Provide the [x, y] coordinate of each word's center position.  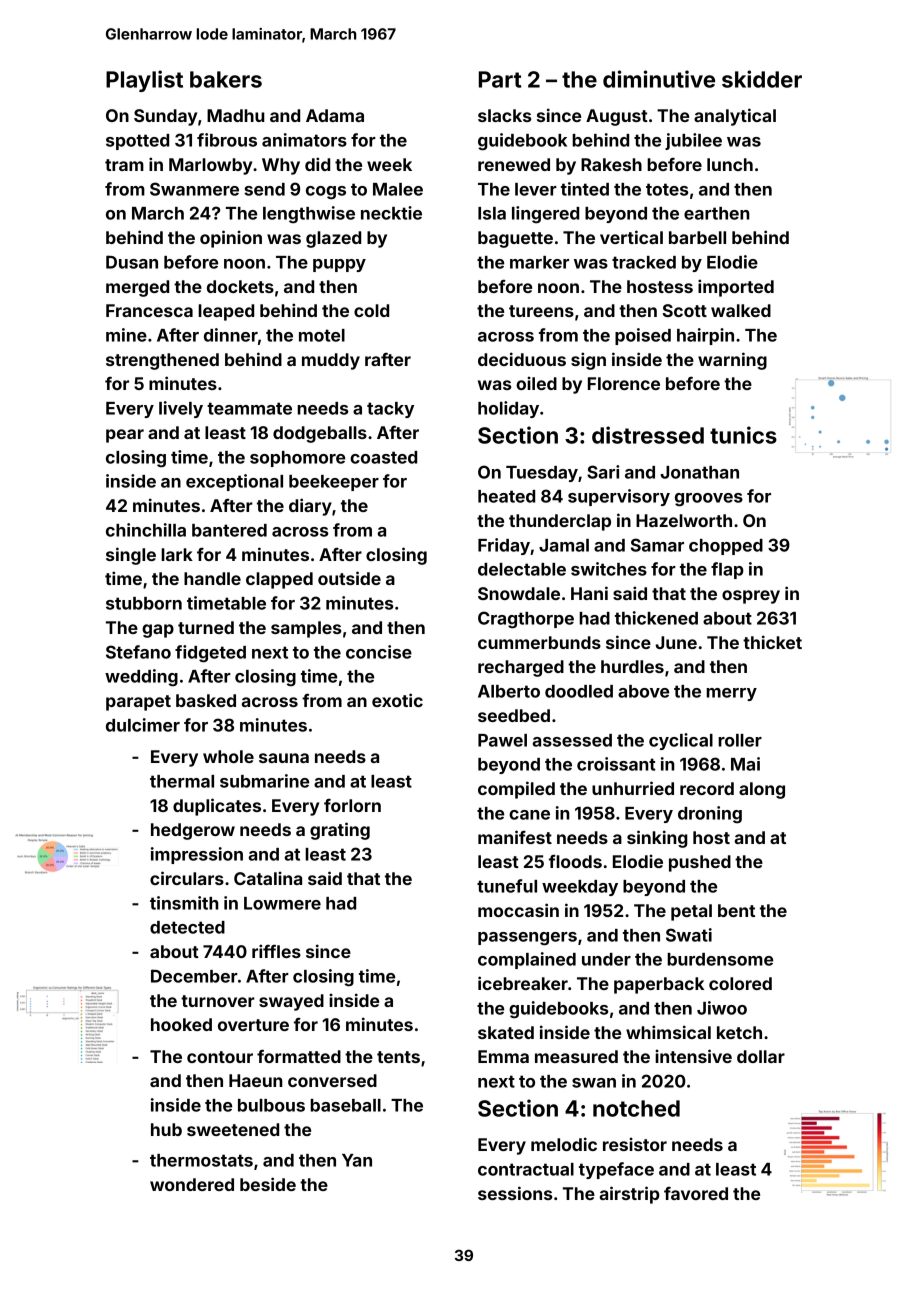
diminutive [659, 79]
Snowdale [519, 593]
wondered [192, 1184]
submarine [264, 781]
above [643, 691]
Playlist [144, 81]
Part [500, 79]
